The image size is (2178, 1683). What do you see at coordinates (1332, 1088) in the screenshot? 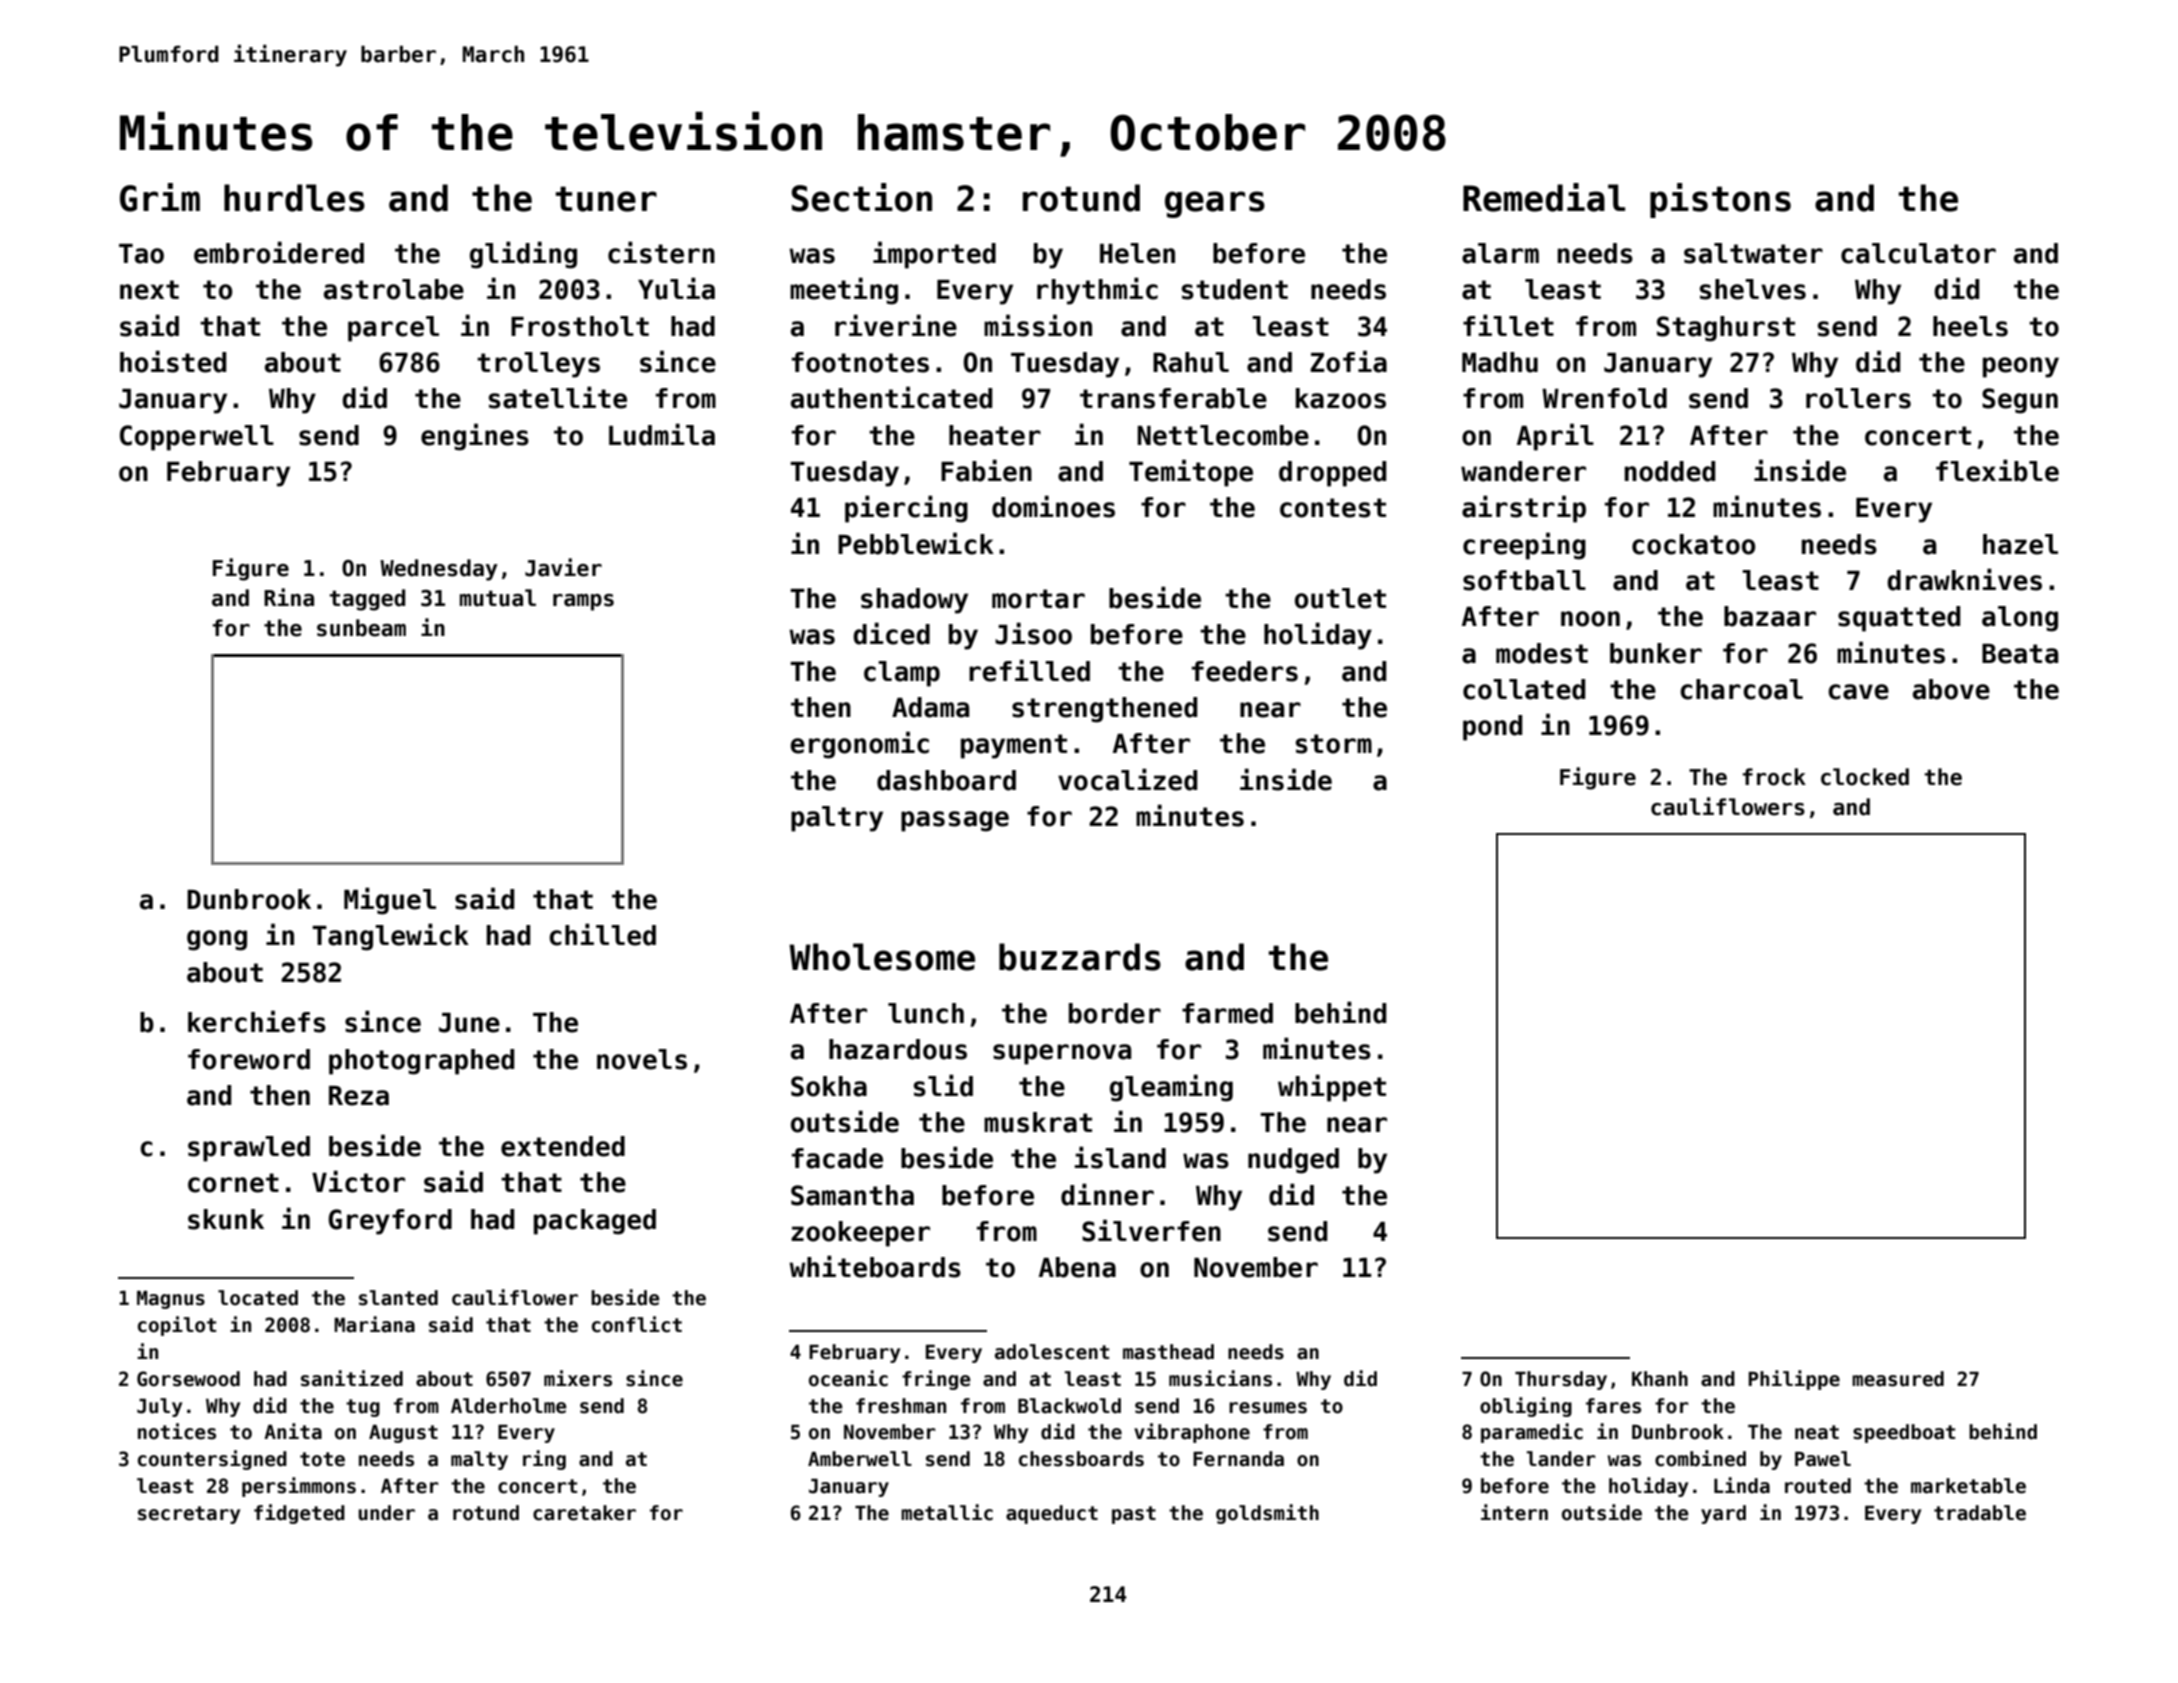
I see `whippet` at bounding box center [1332, 1088].
